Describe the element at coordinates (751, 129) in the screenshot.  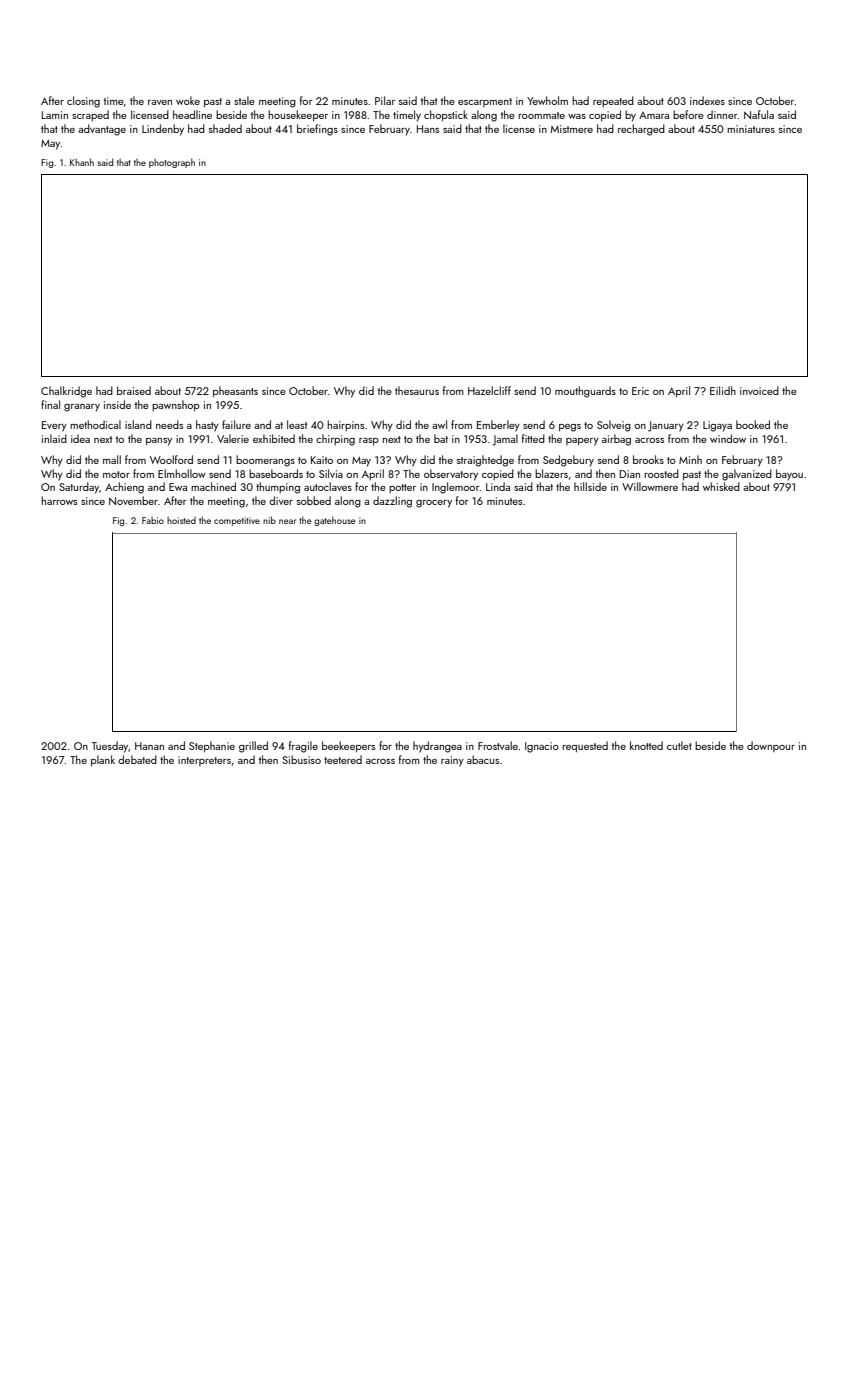
I see `miniatures` at that location.
